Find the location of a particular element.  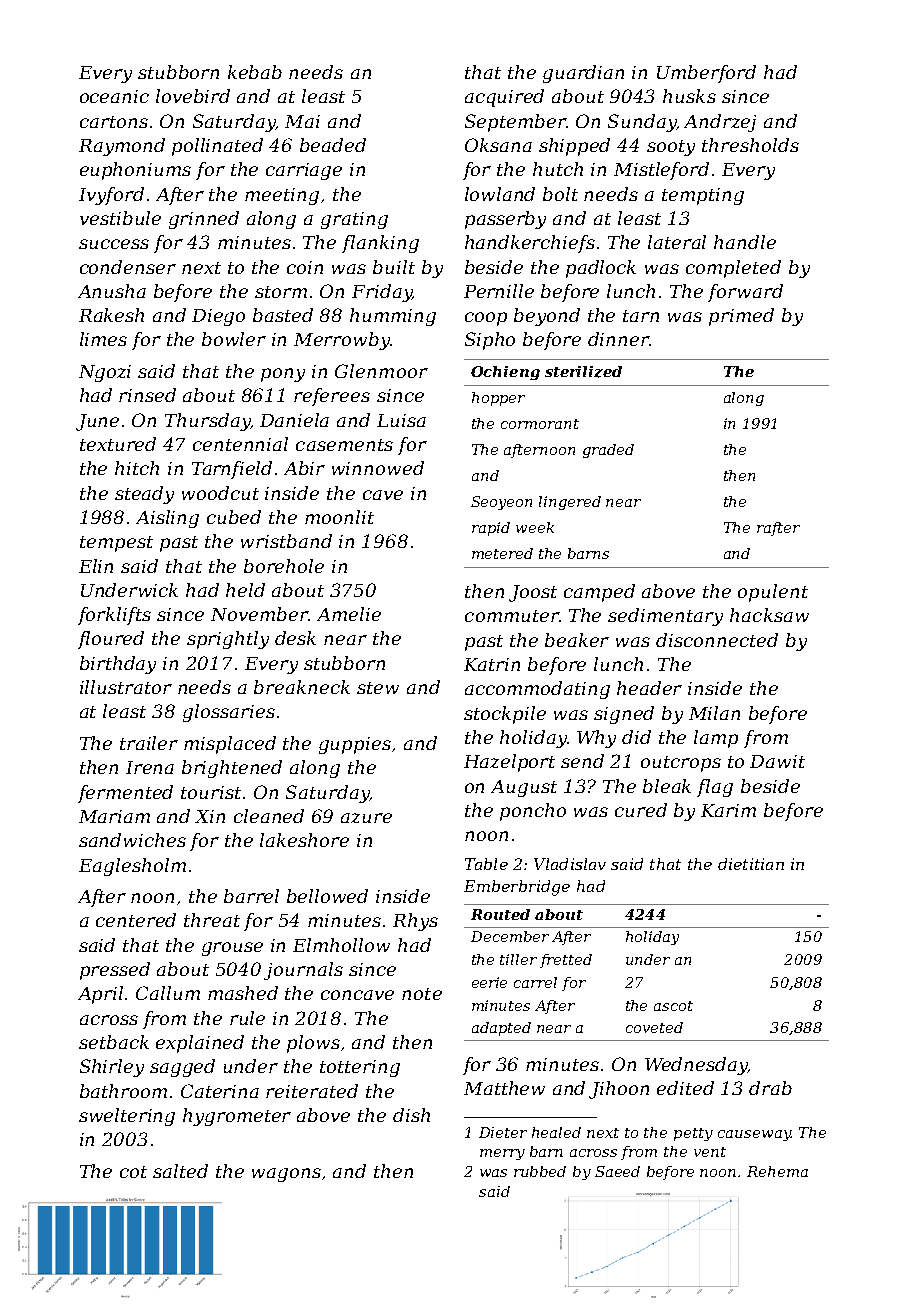

fermented is located at coordinates (125, 794).
